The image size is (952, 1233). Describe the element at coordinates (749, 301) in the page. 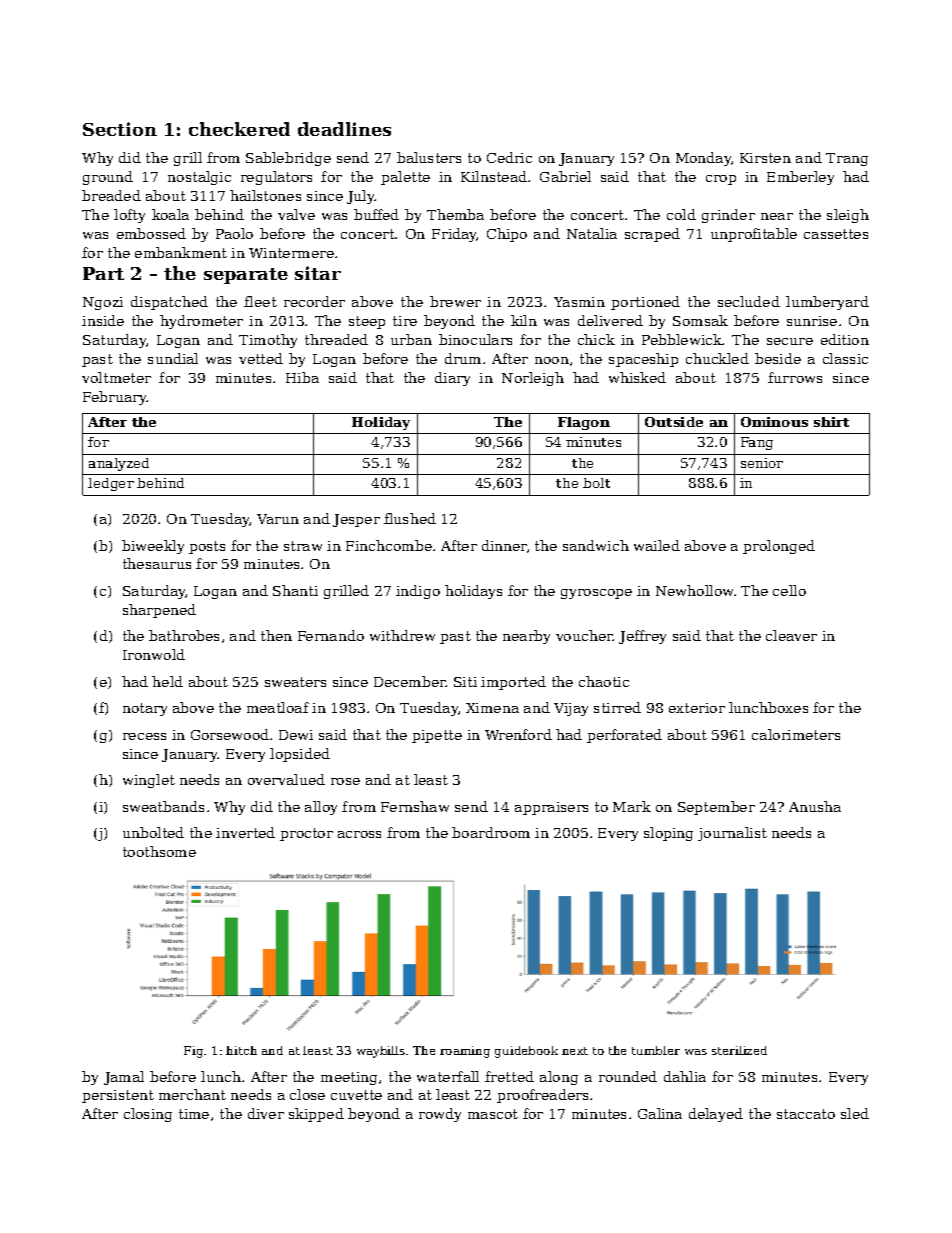

I see `secluded` at that location.
